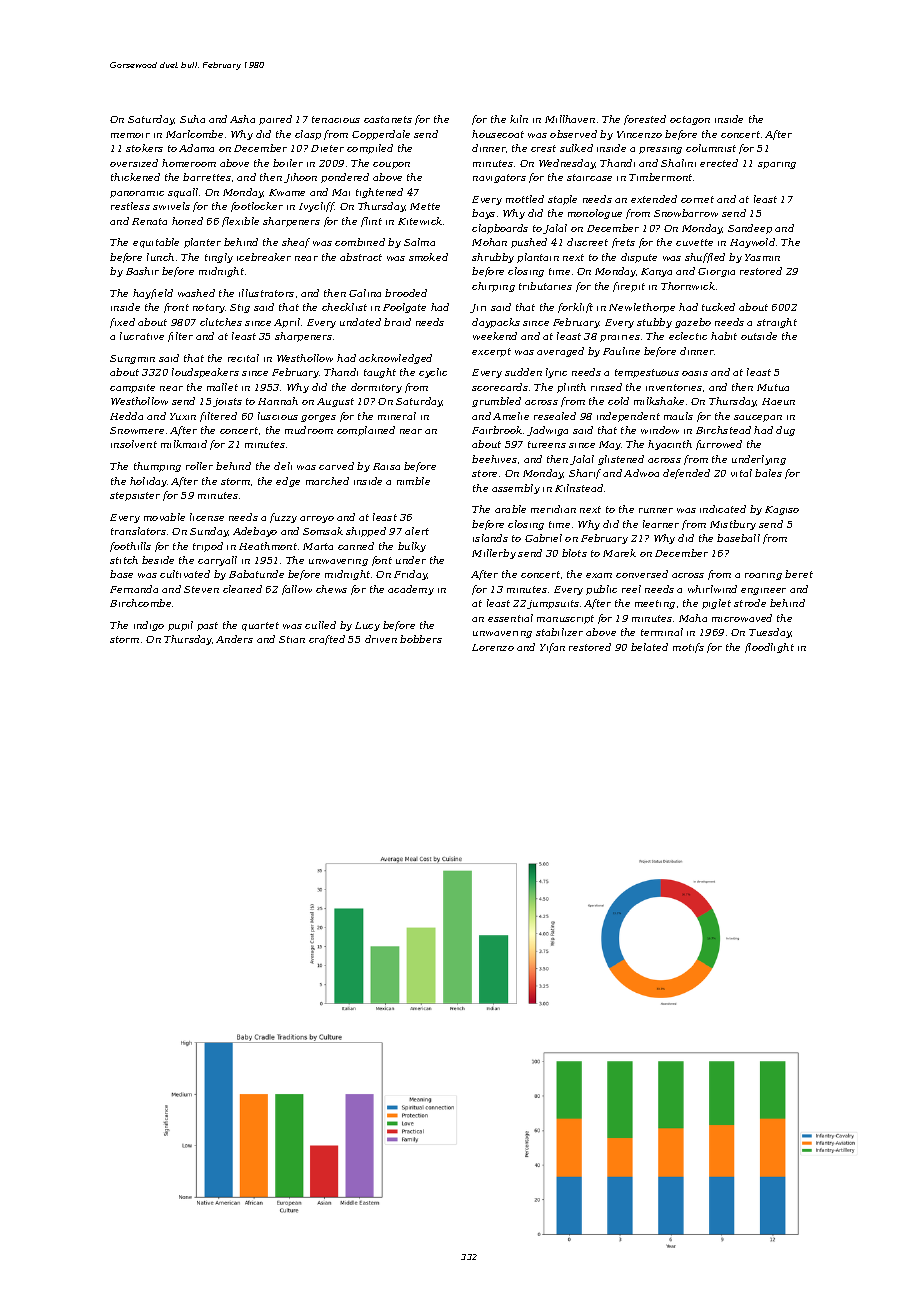 This screenshot has height=1308, width=924. What do you see at coordinates (264, 257) in the screenshot?
I see `icebreaker` at bounding box center [264, 257].
